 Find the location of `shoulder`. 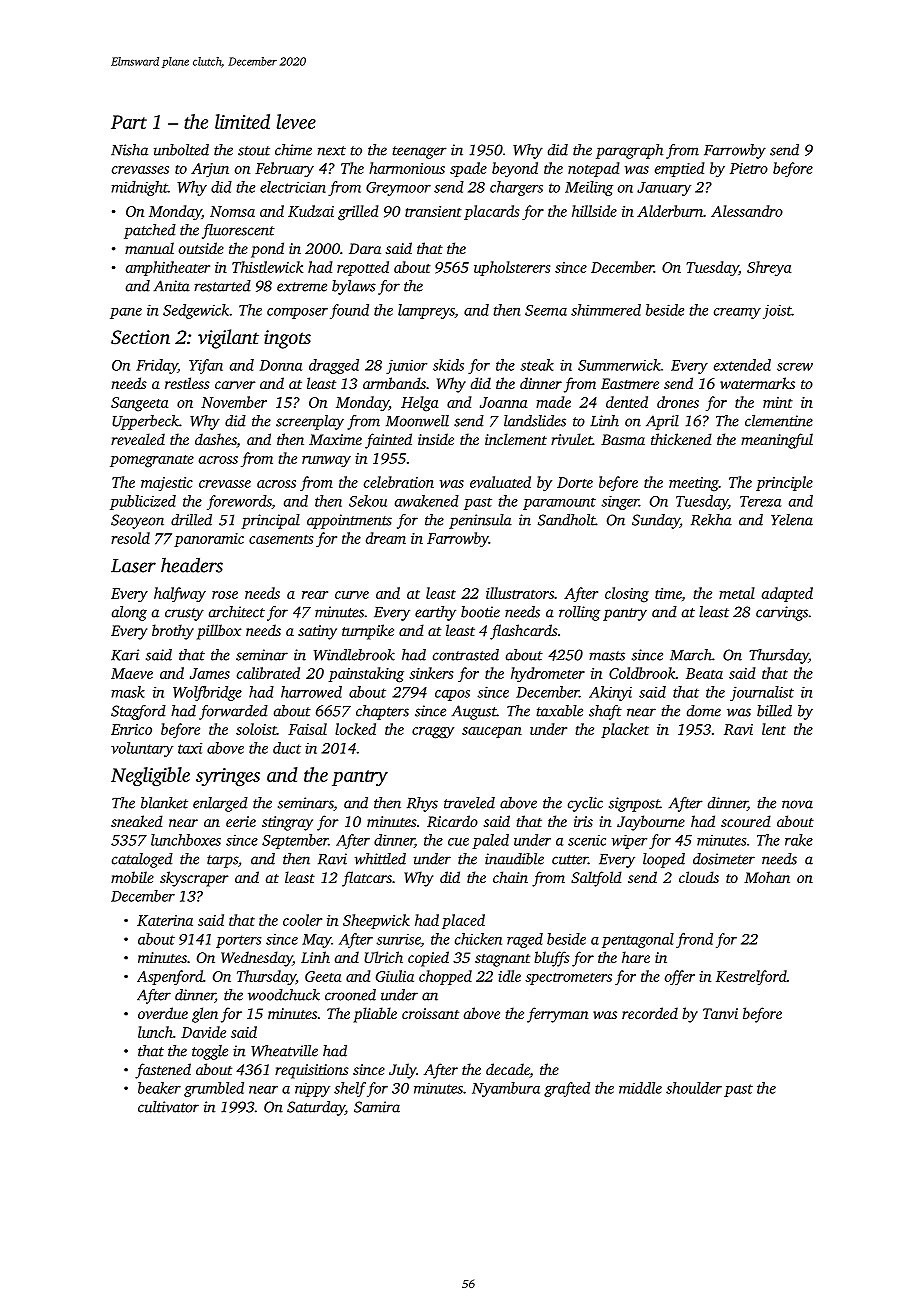

shoulder is located at coordinates (694, 1088).
